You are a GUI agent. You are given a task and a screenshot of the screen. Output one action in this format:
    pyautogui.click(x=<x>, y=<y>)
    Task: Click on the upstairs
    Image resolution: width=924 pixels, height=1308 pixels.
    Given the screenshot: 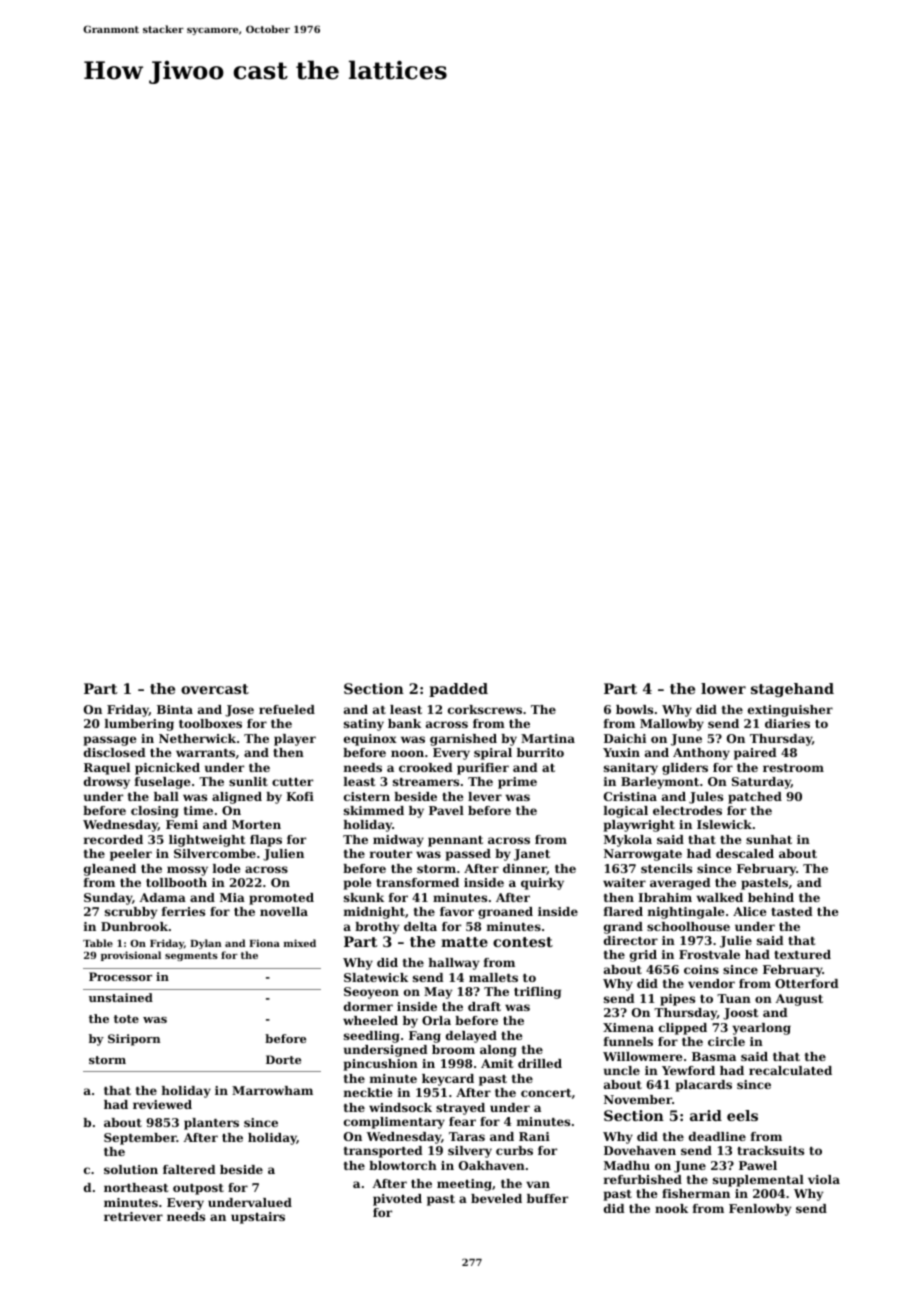 What is the action you would take?
    pyautogui.click(x=258, y=1218)
